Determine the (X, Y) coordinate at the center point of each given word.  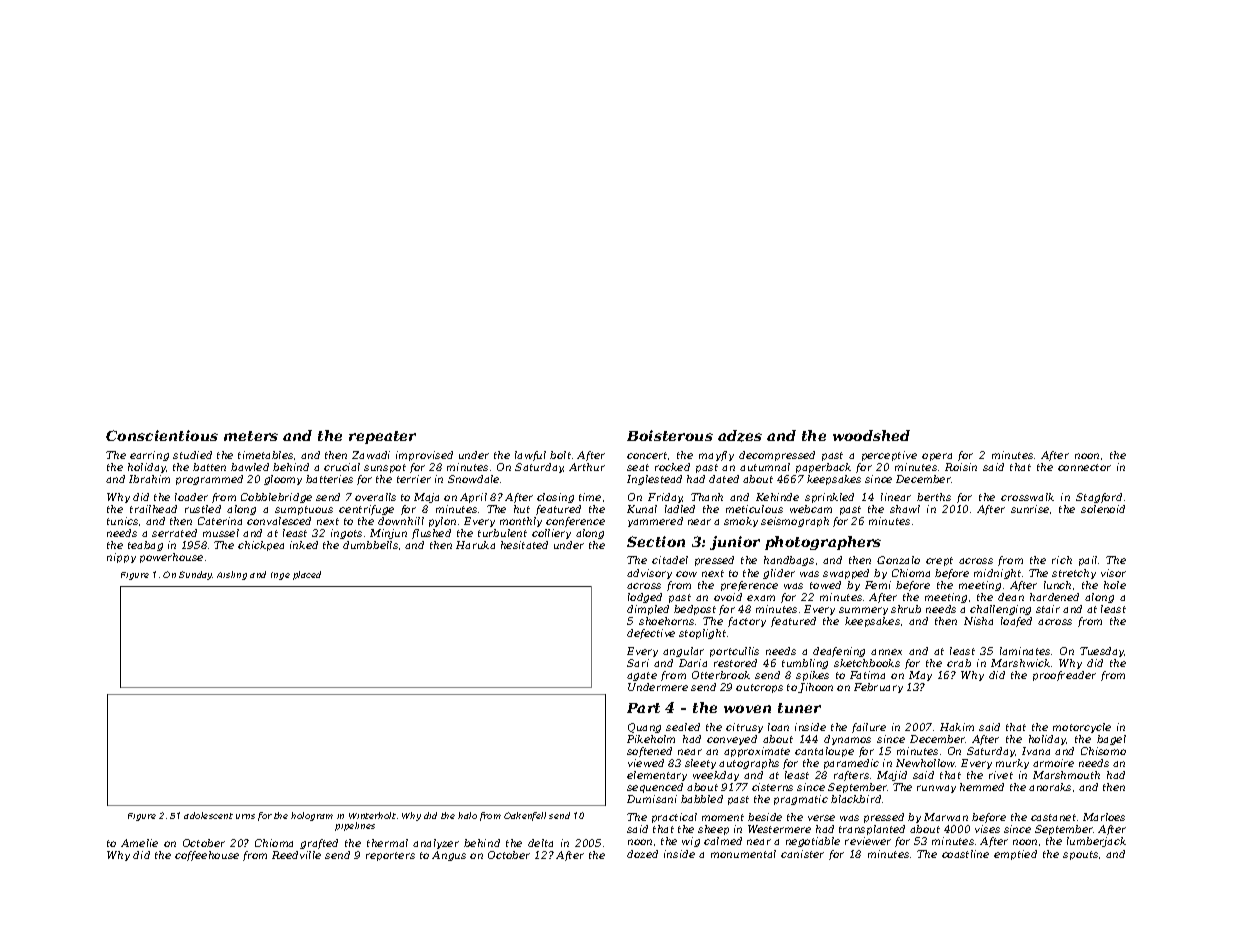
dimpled (648, 610)
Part (643, 708)
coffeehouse (207, 856)
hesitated (524, 545)
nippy (121, 558)
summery (863, 611)
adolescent (208, 815)
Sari (638, 663)
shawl (905, 509)
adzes (740, 436)
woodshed (871, 435)
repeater (382, 437)
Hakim (957, 727)
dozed (642, 854)
